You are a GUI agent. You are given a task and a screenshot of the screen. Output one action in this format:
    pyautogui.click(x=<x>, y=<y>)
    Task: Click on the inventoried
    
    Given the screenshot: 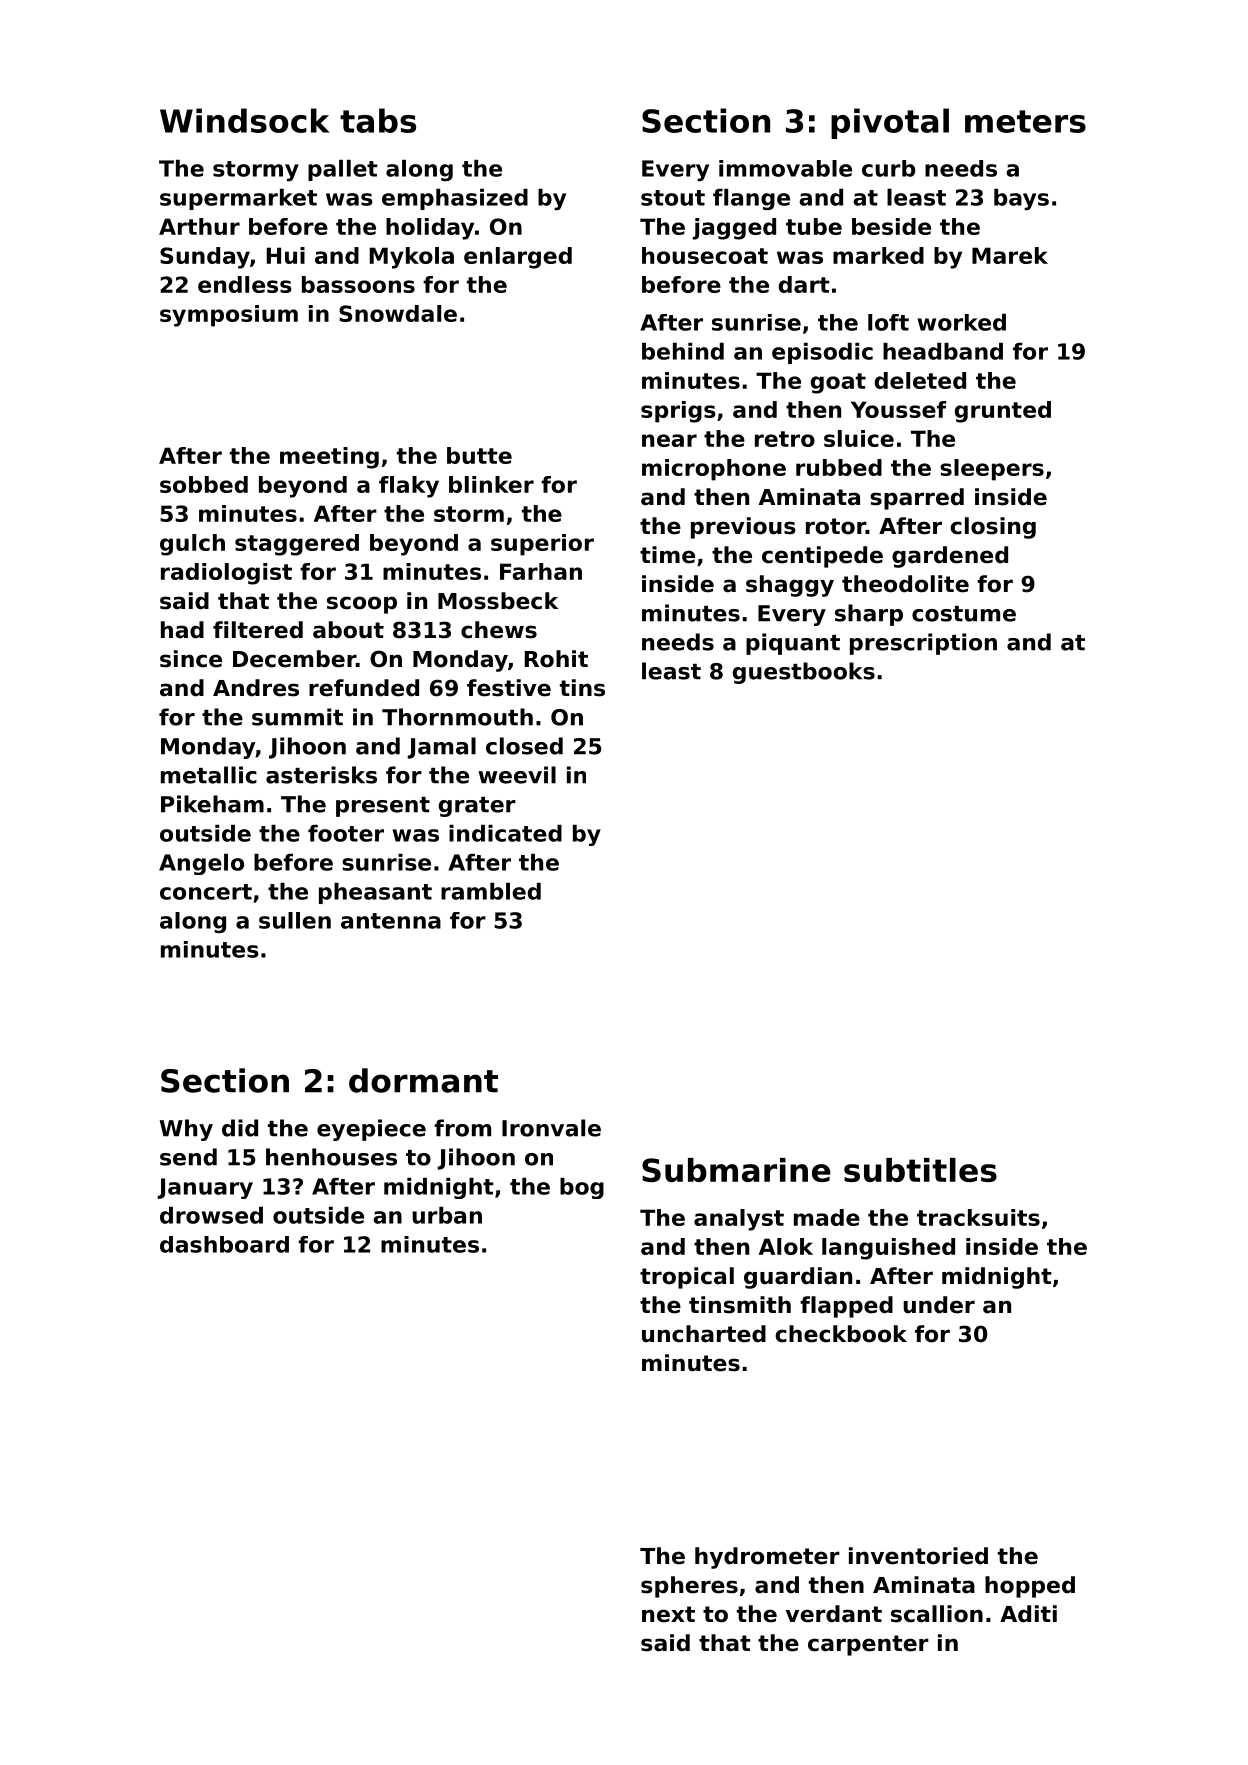 What is the action you would take?
    pyautogui.click(x=918, y=1556)
